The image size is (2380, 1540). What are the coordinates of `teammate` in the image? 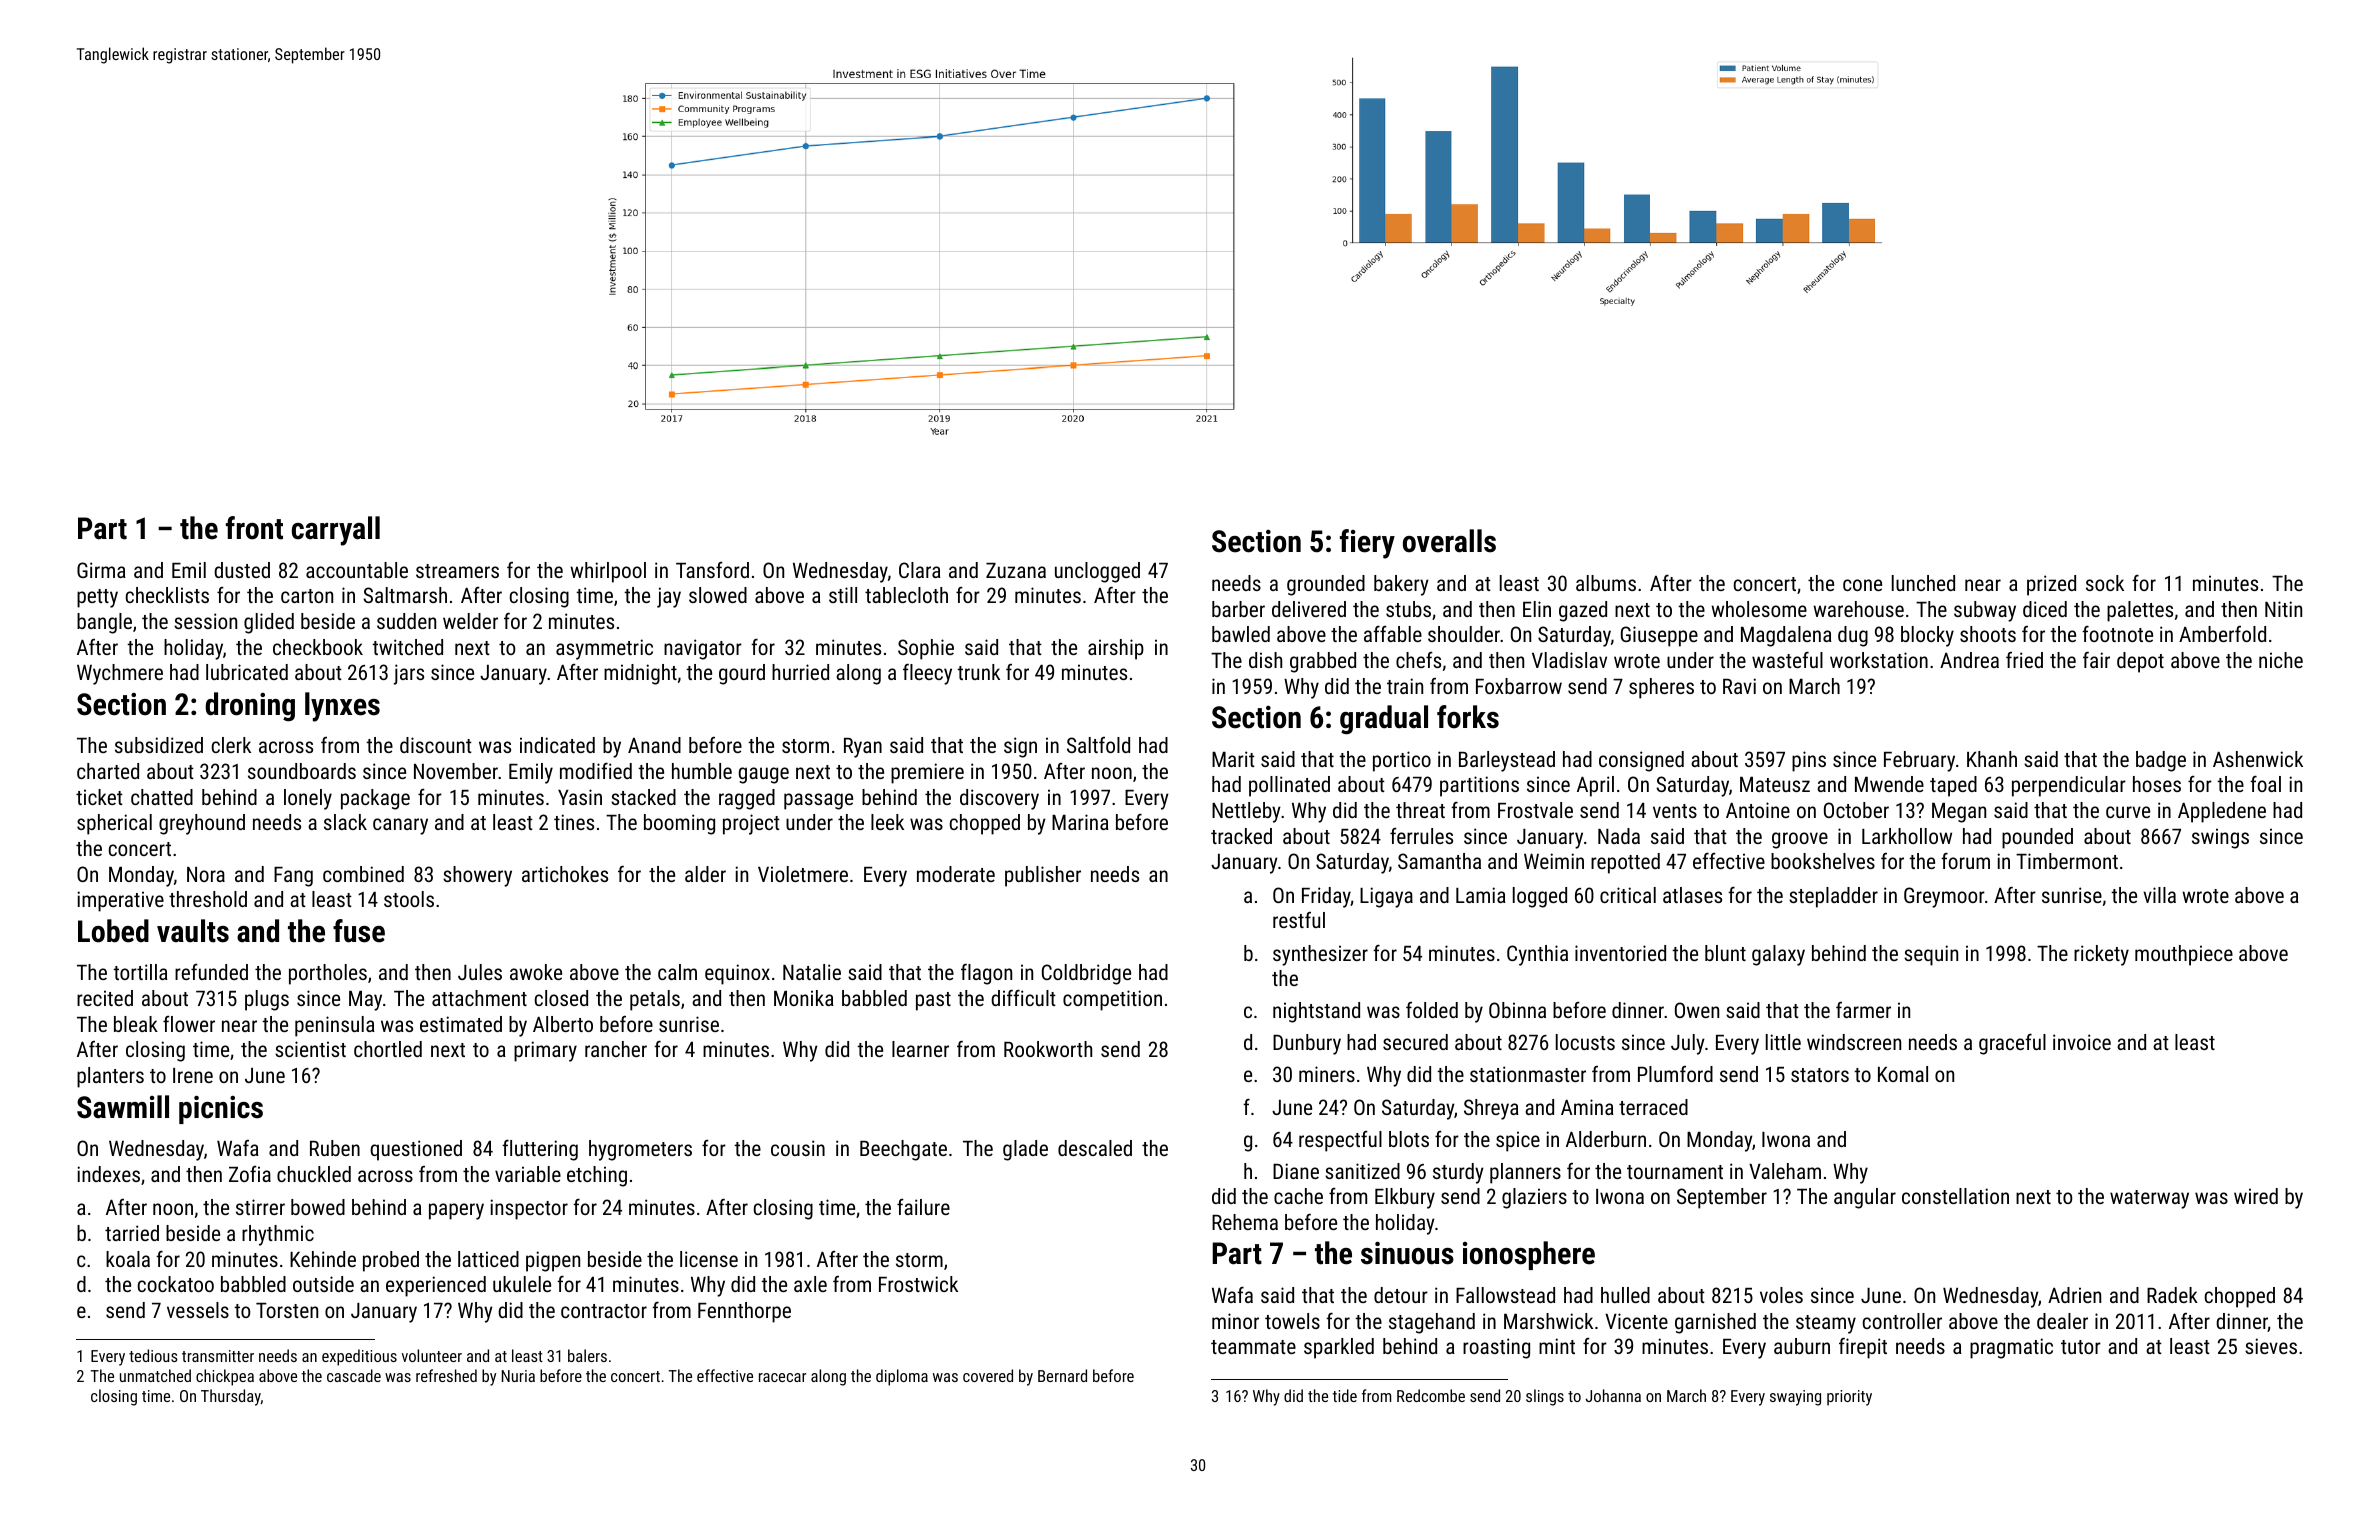 It's located at (1253, 1347).
